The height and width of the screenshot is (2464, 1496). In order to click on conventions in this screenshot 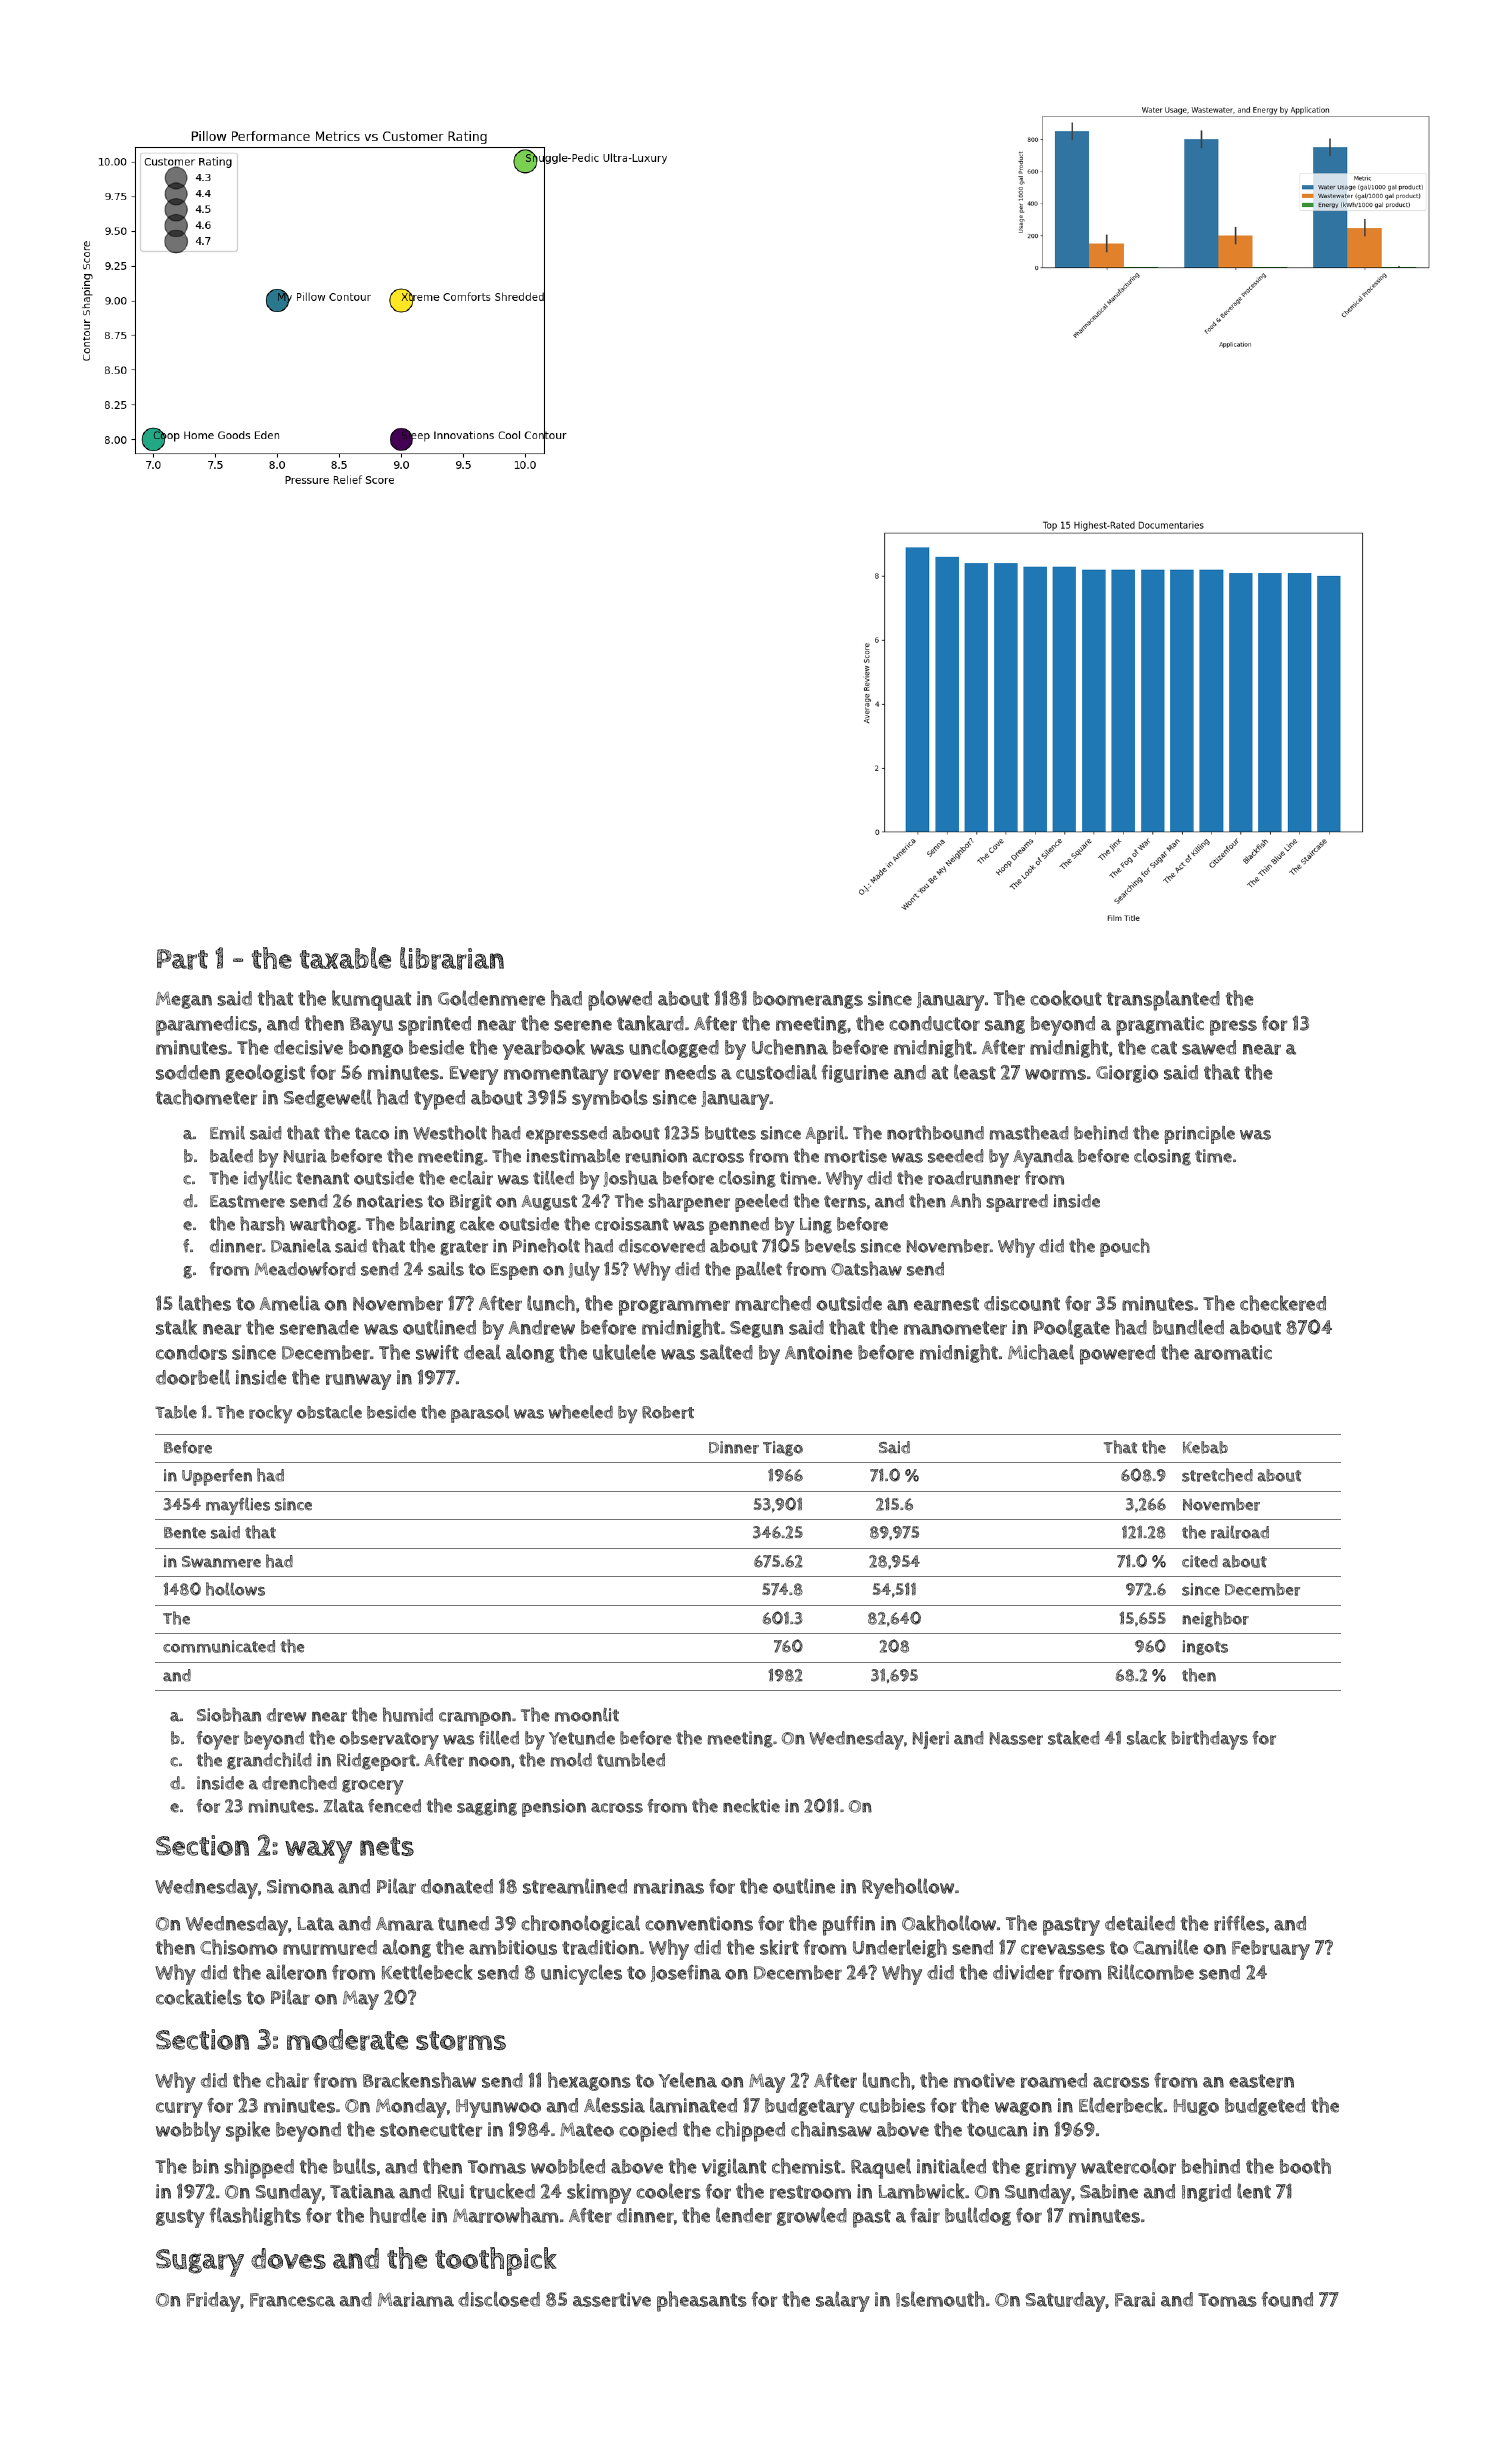, I will do `click(699, 1923)`.
